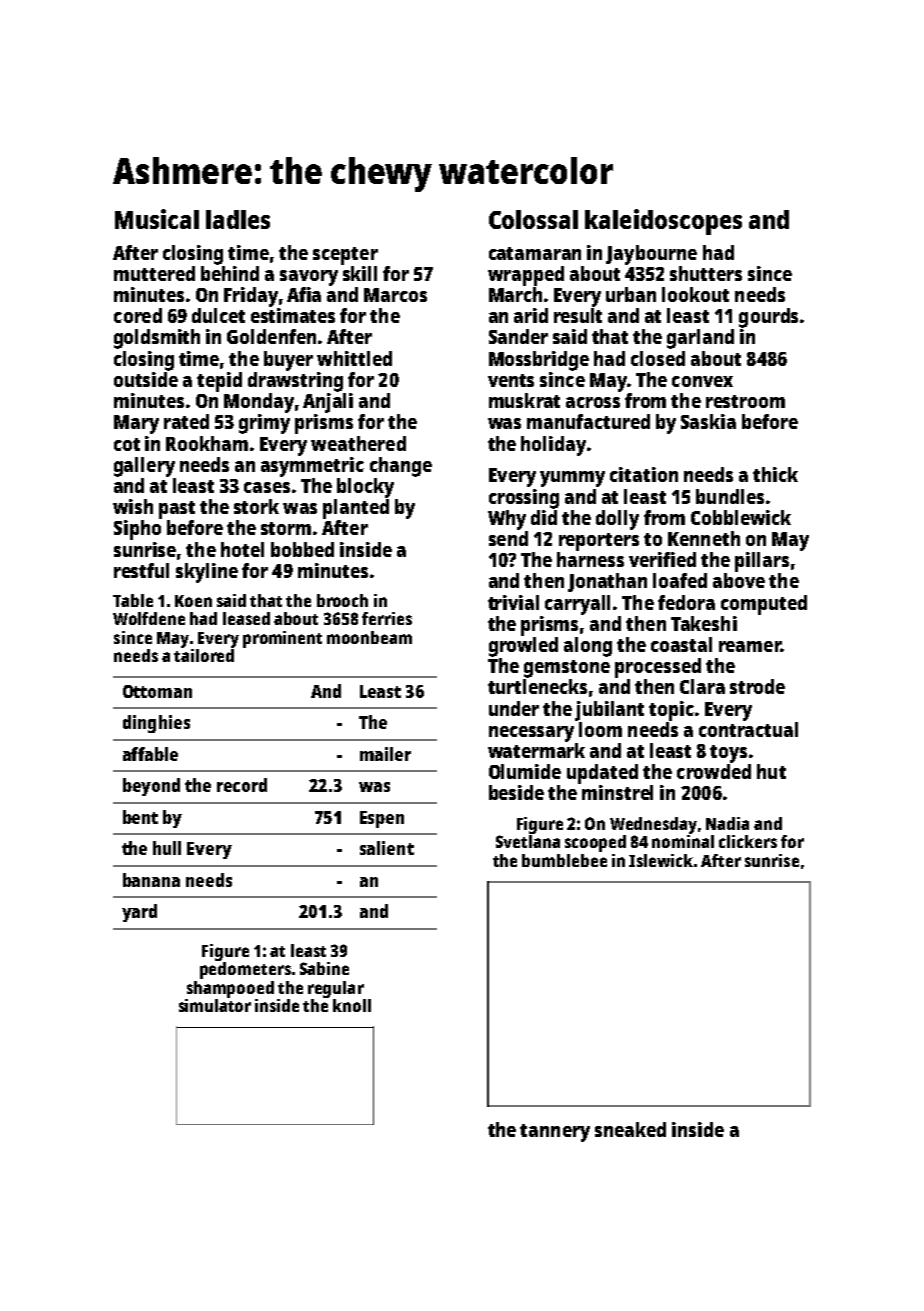  I want to click on sneaked, so click(630, 1129).
